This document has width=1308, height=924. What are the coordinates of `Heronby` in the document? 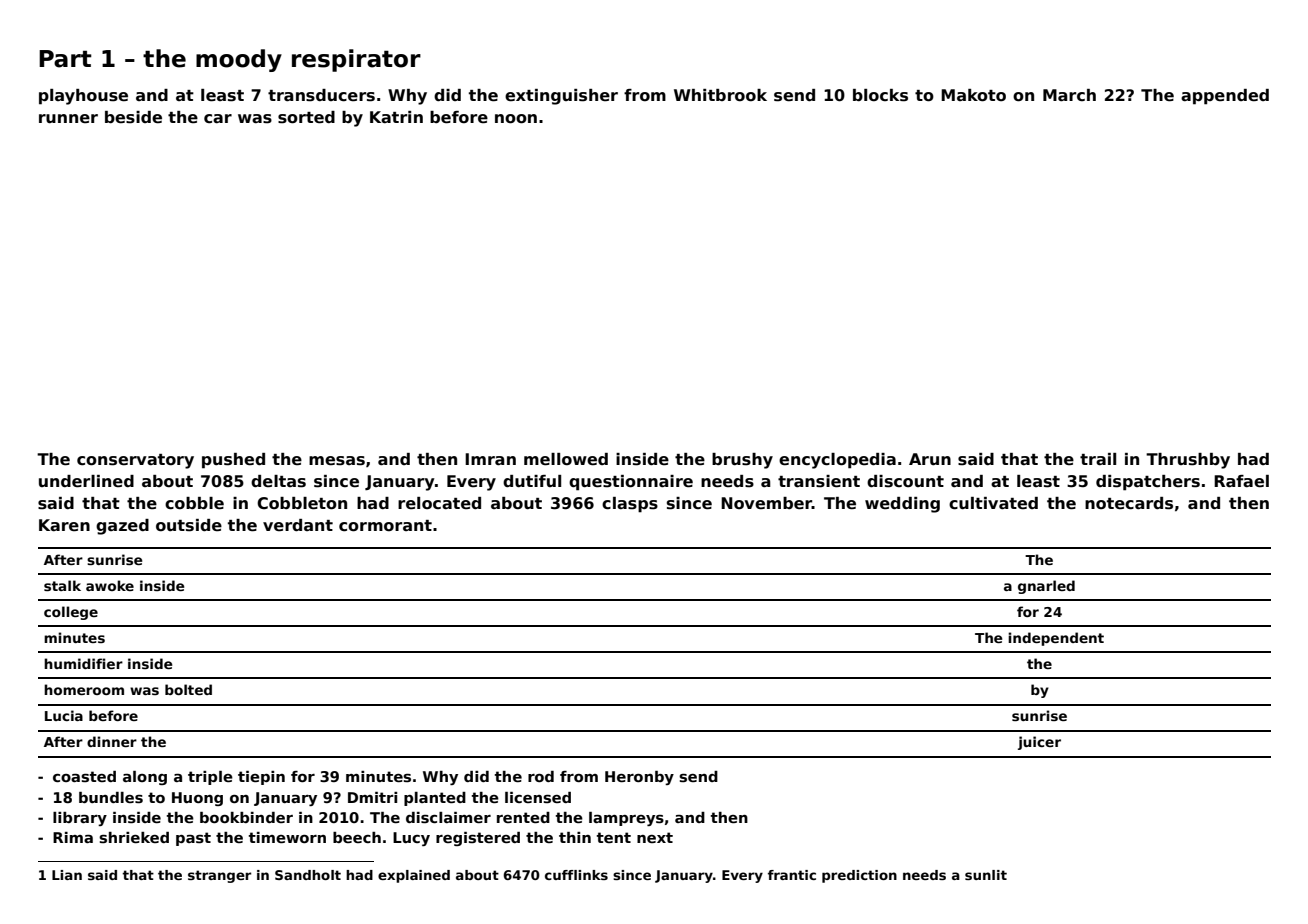 It's located at (639, 778).
